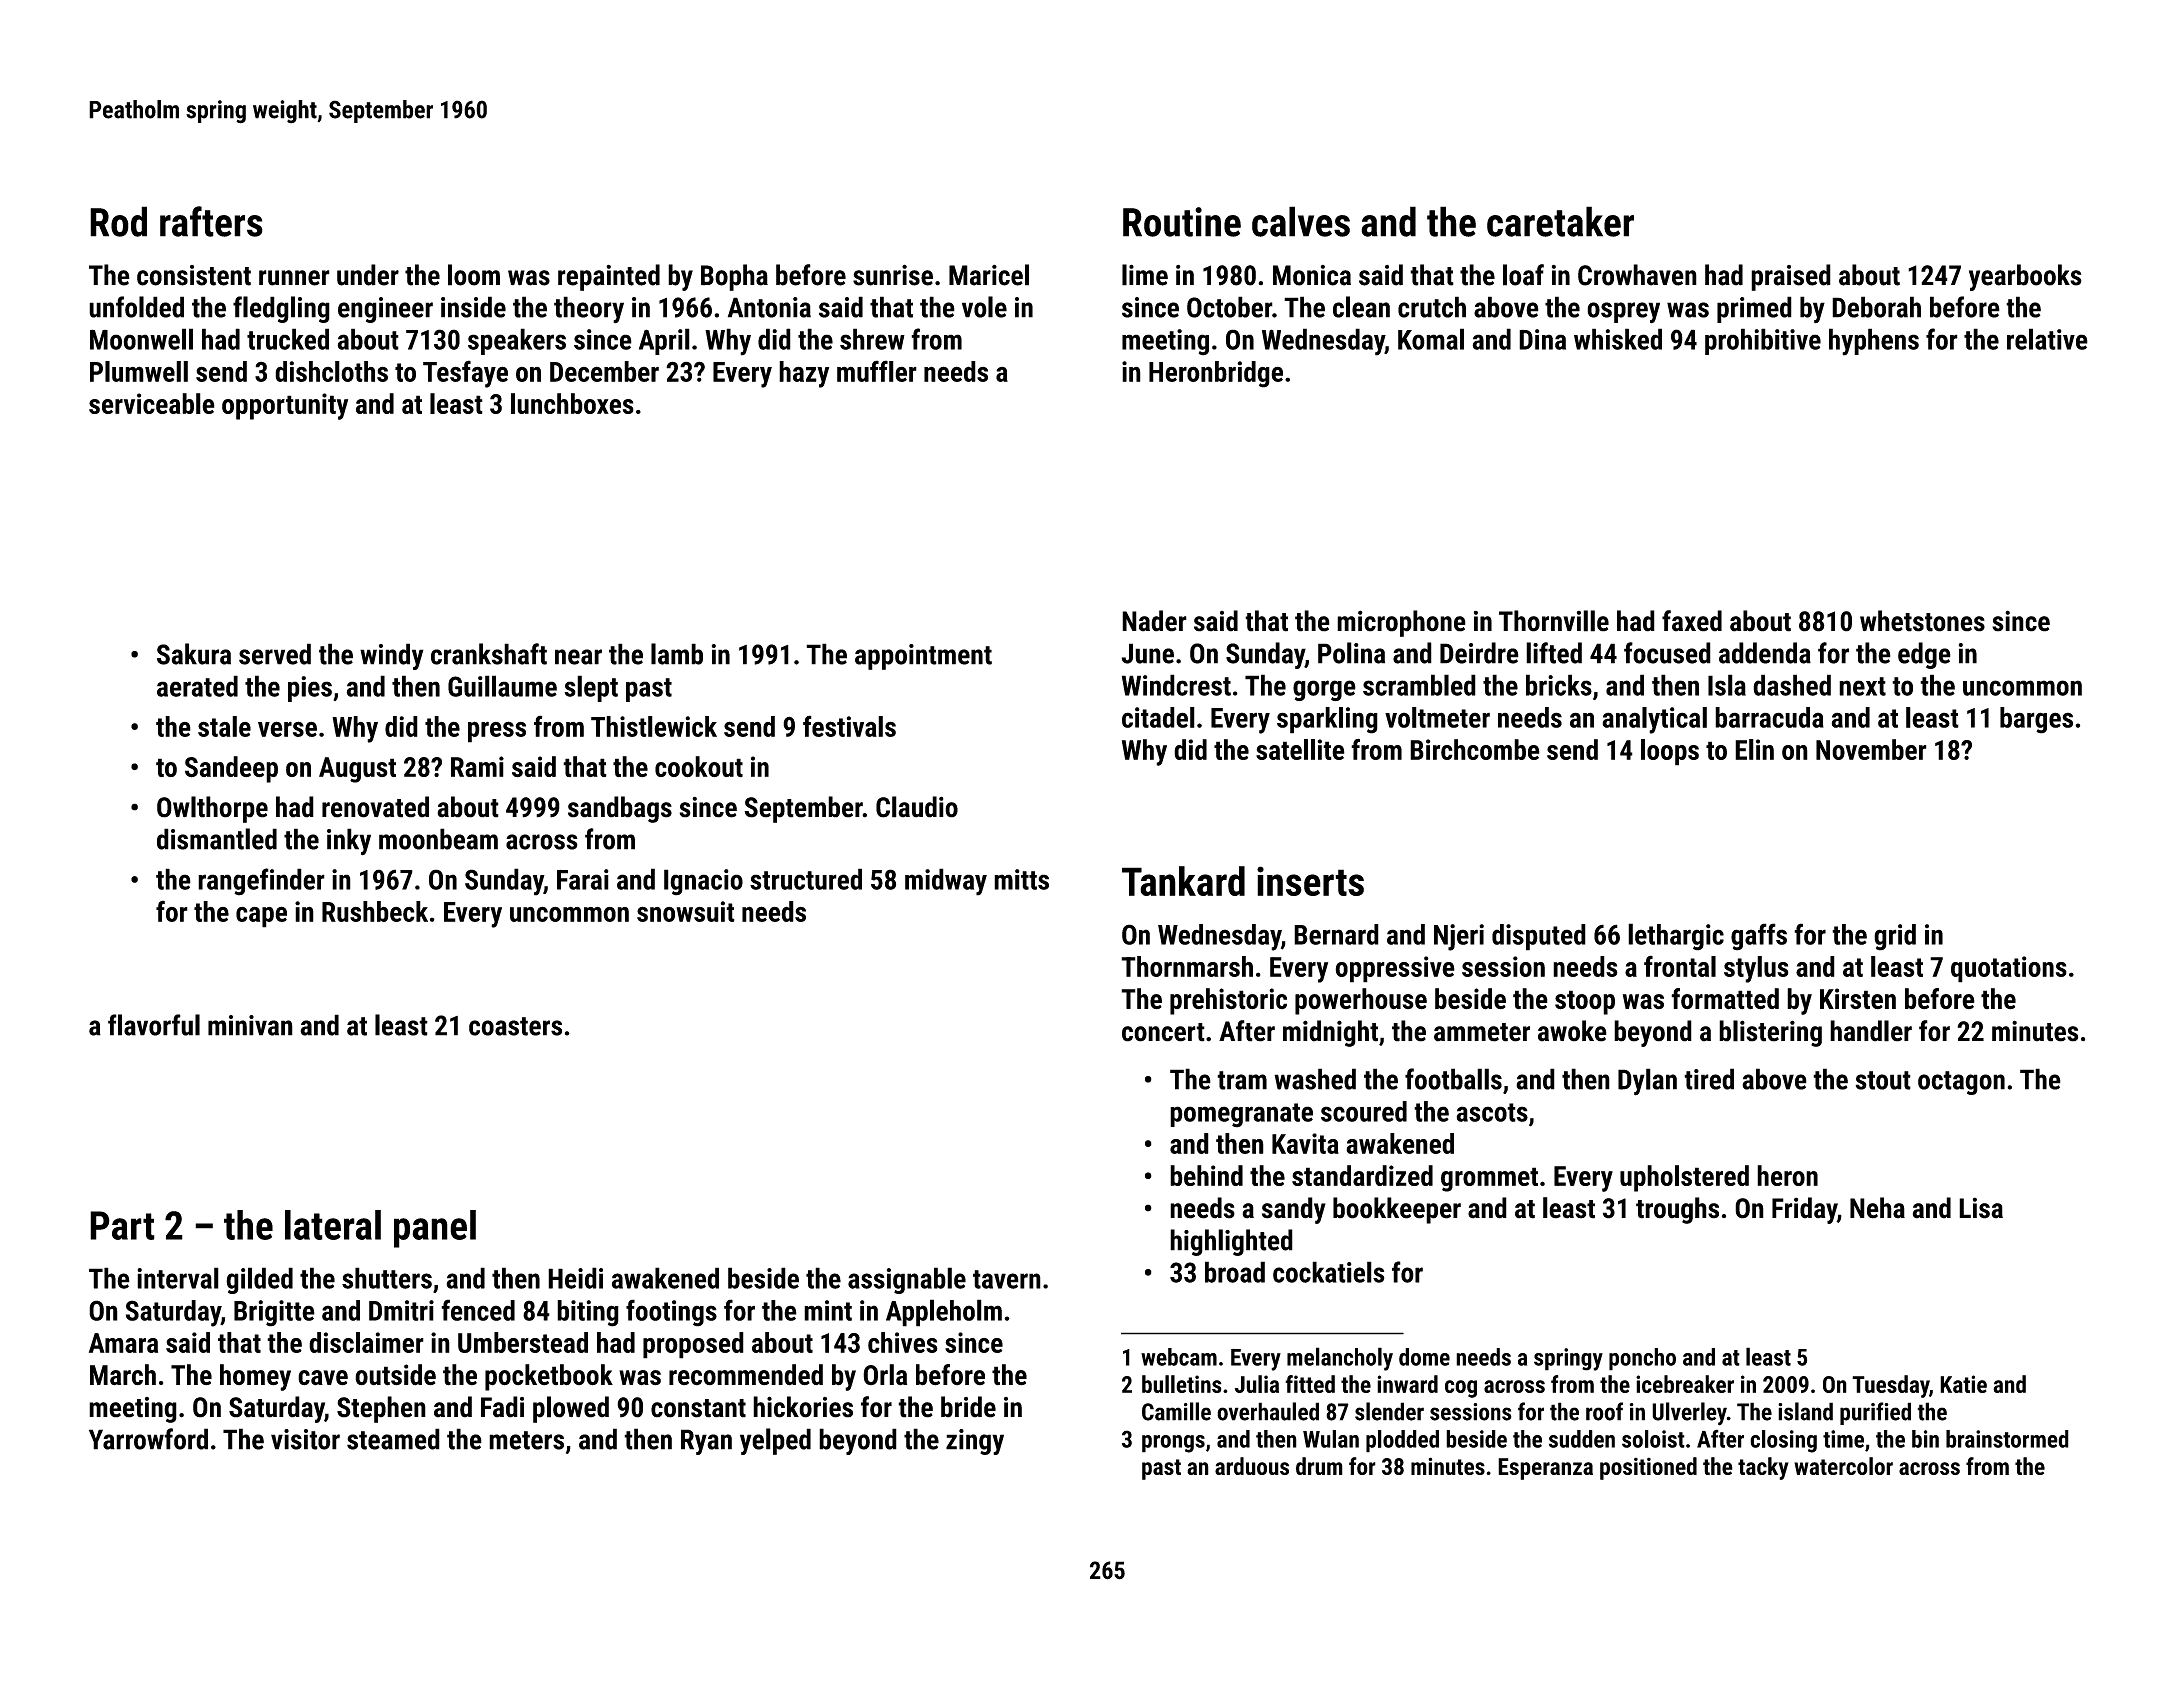 The width and height of the screenshot is (2178, 1683). Describe the element at coordinates (1804, 1210) in the screenshot. I see `Friday` at that location.
